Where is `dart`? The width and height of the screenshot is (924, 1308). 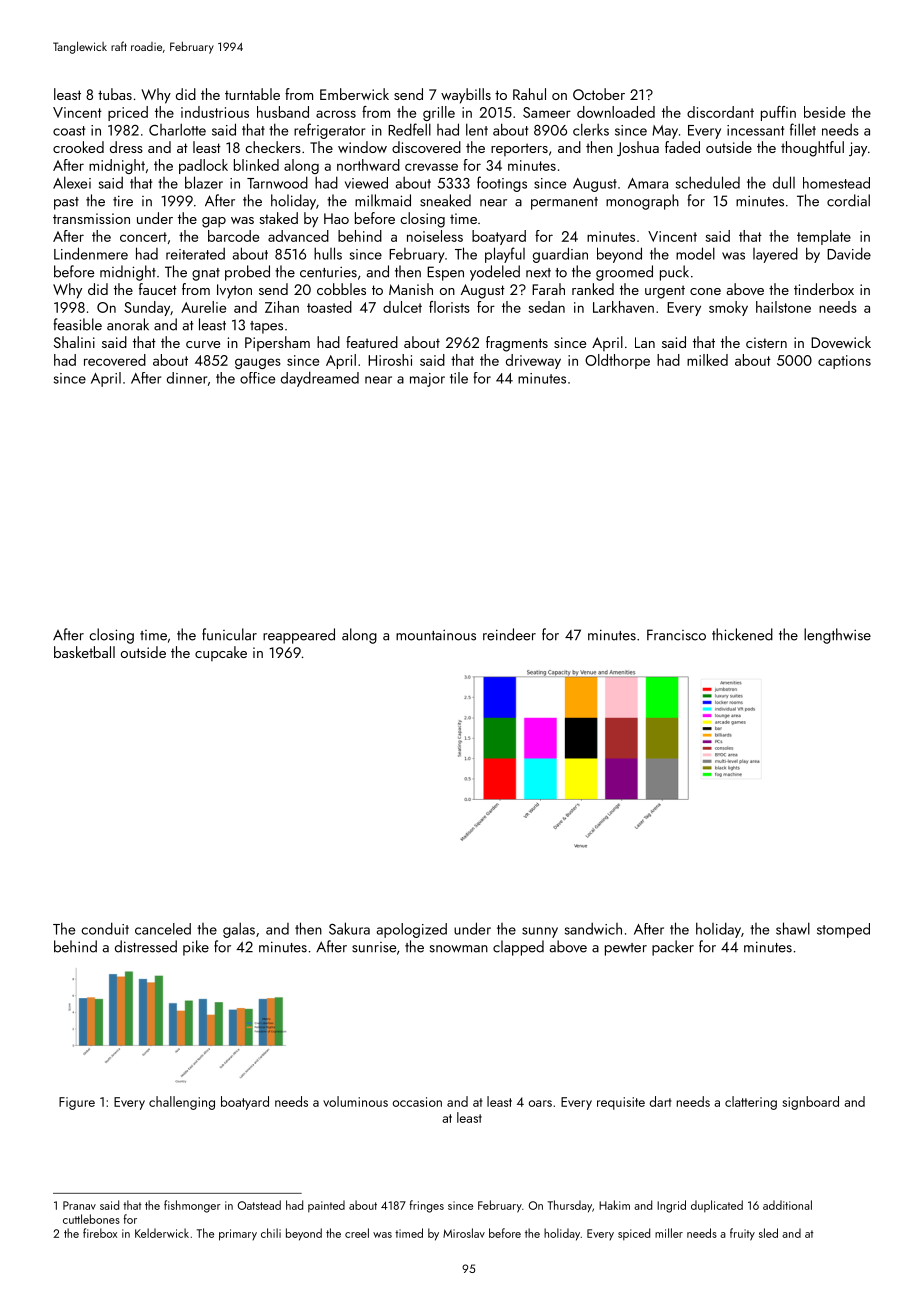 dart is located at coordinates (660, 1101).
